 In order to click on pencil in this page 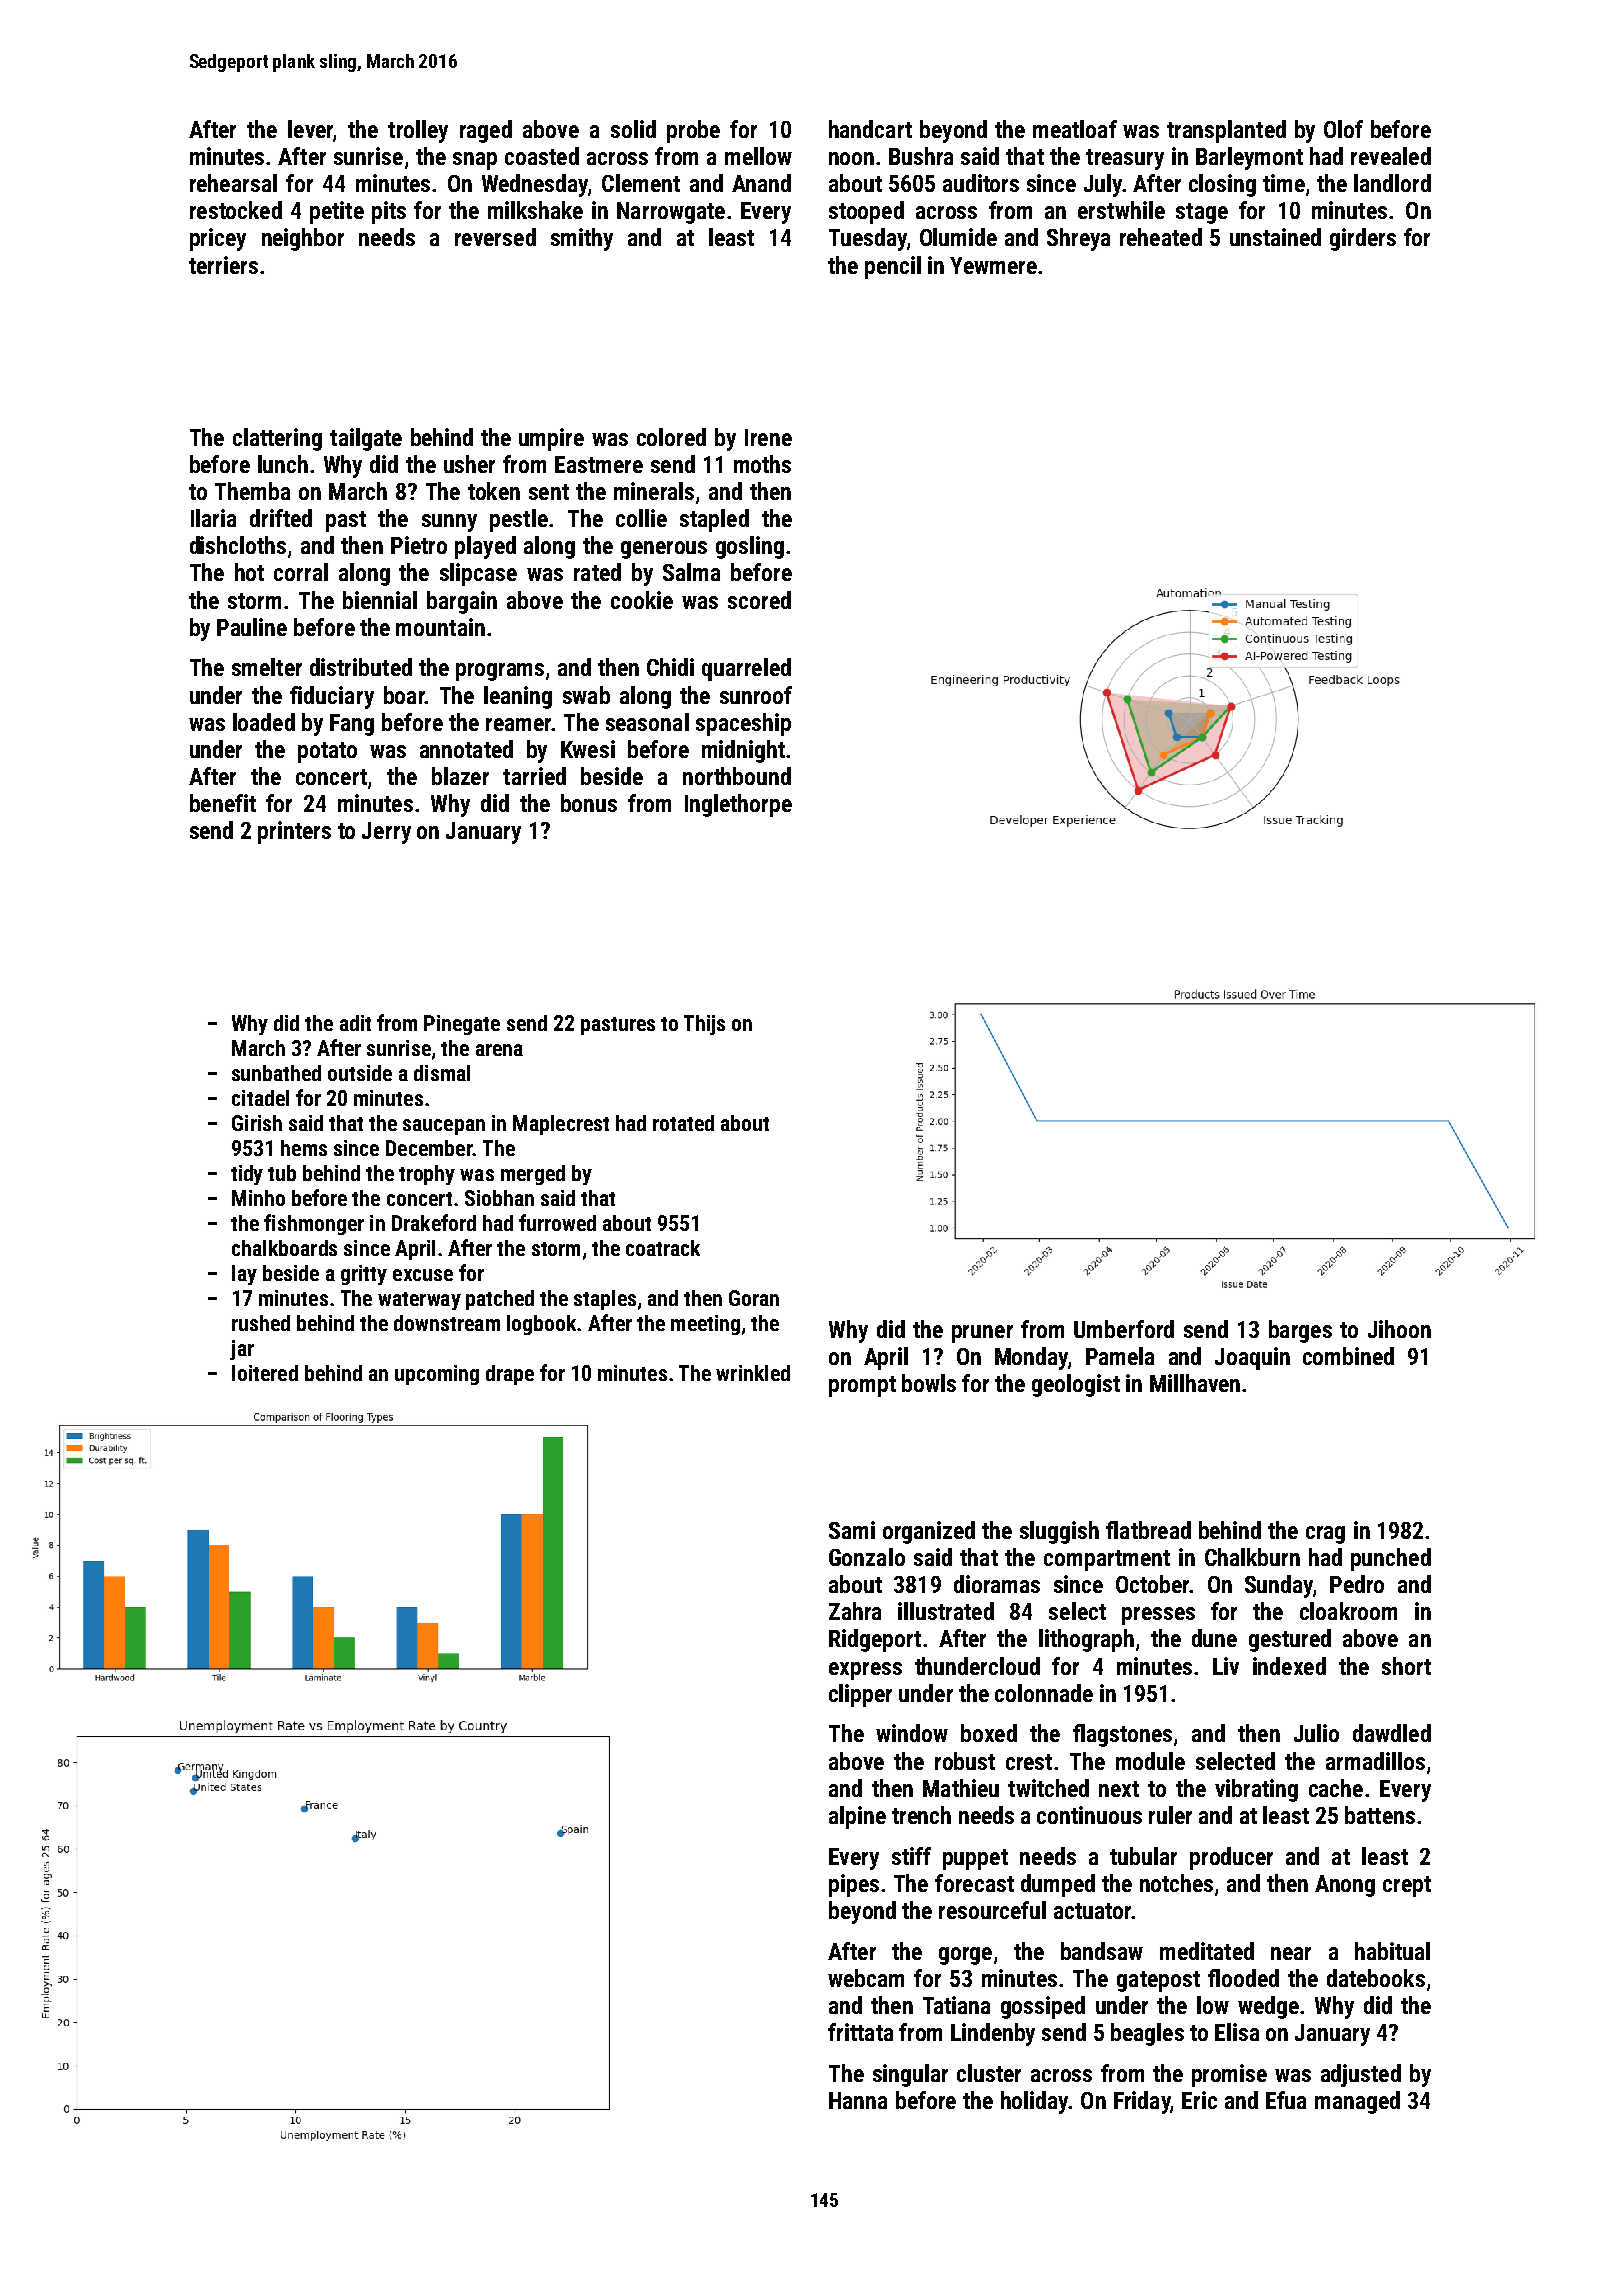, I will do `click(893, 267)`.
